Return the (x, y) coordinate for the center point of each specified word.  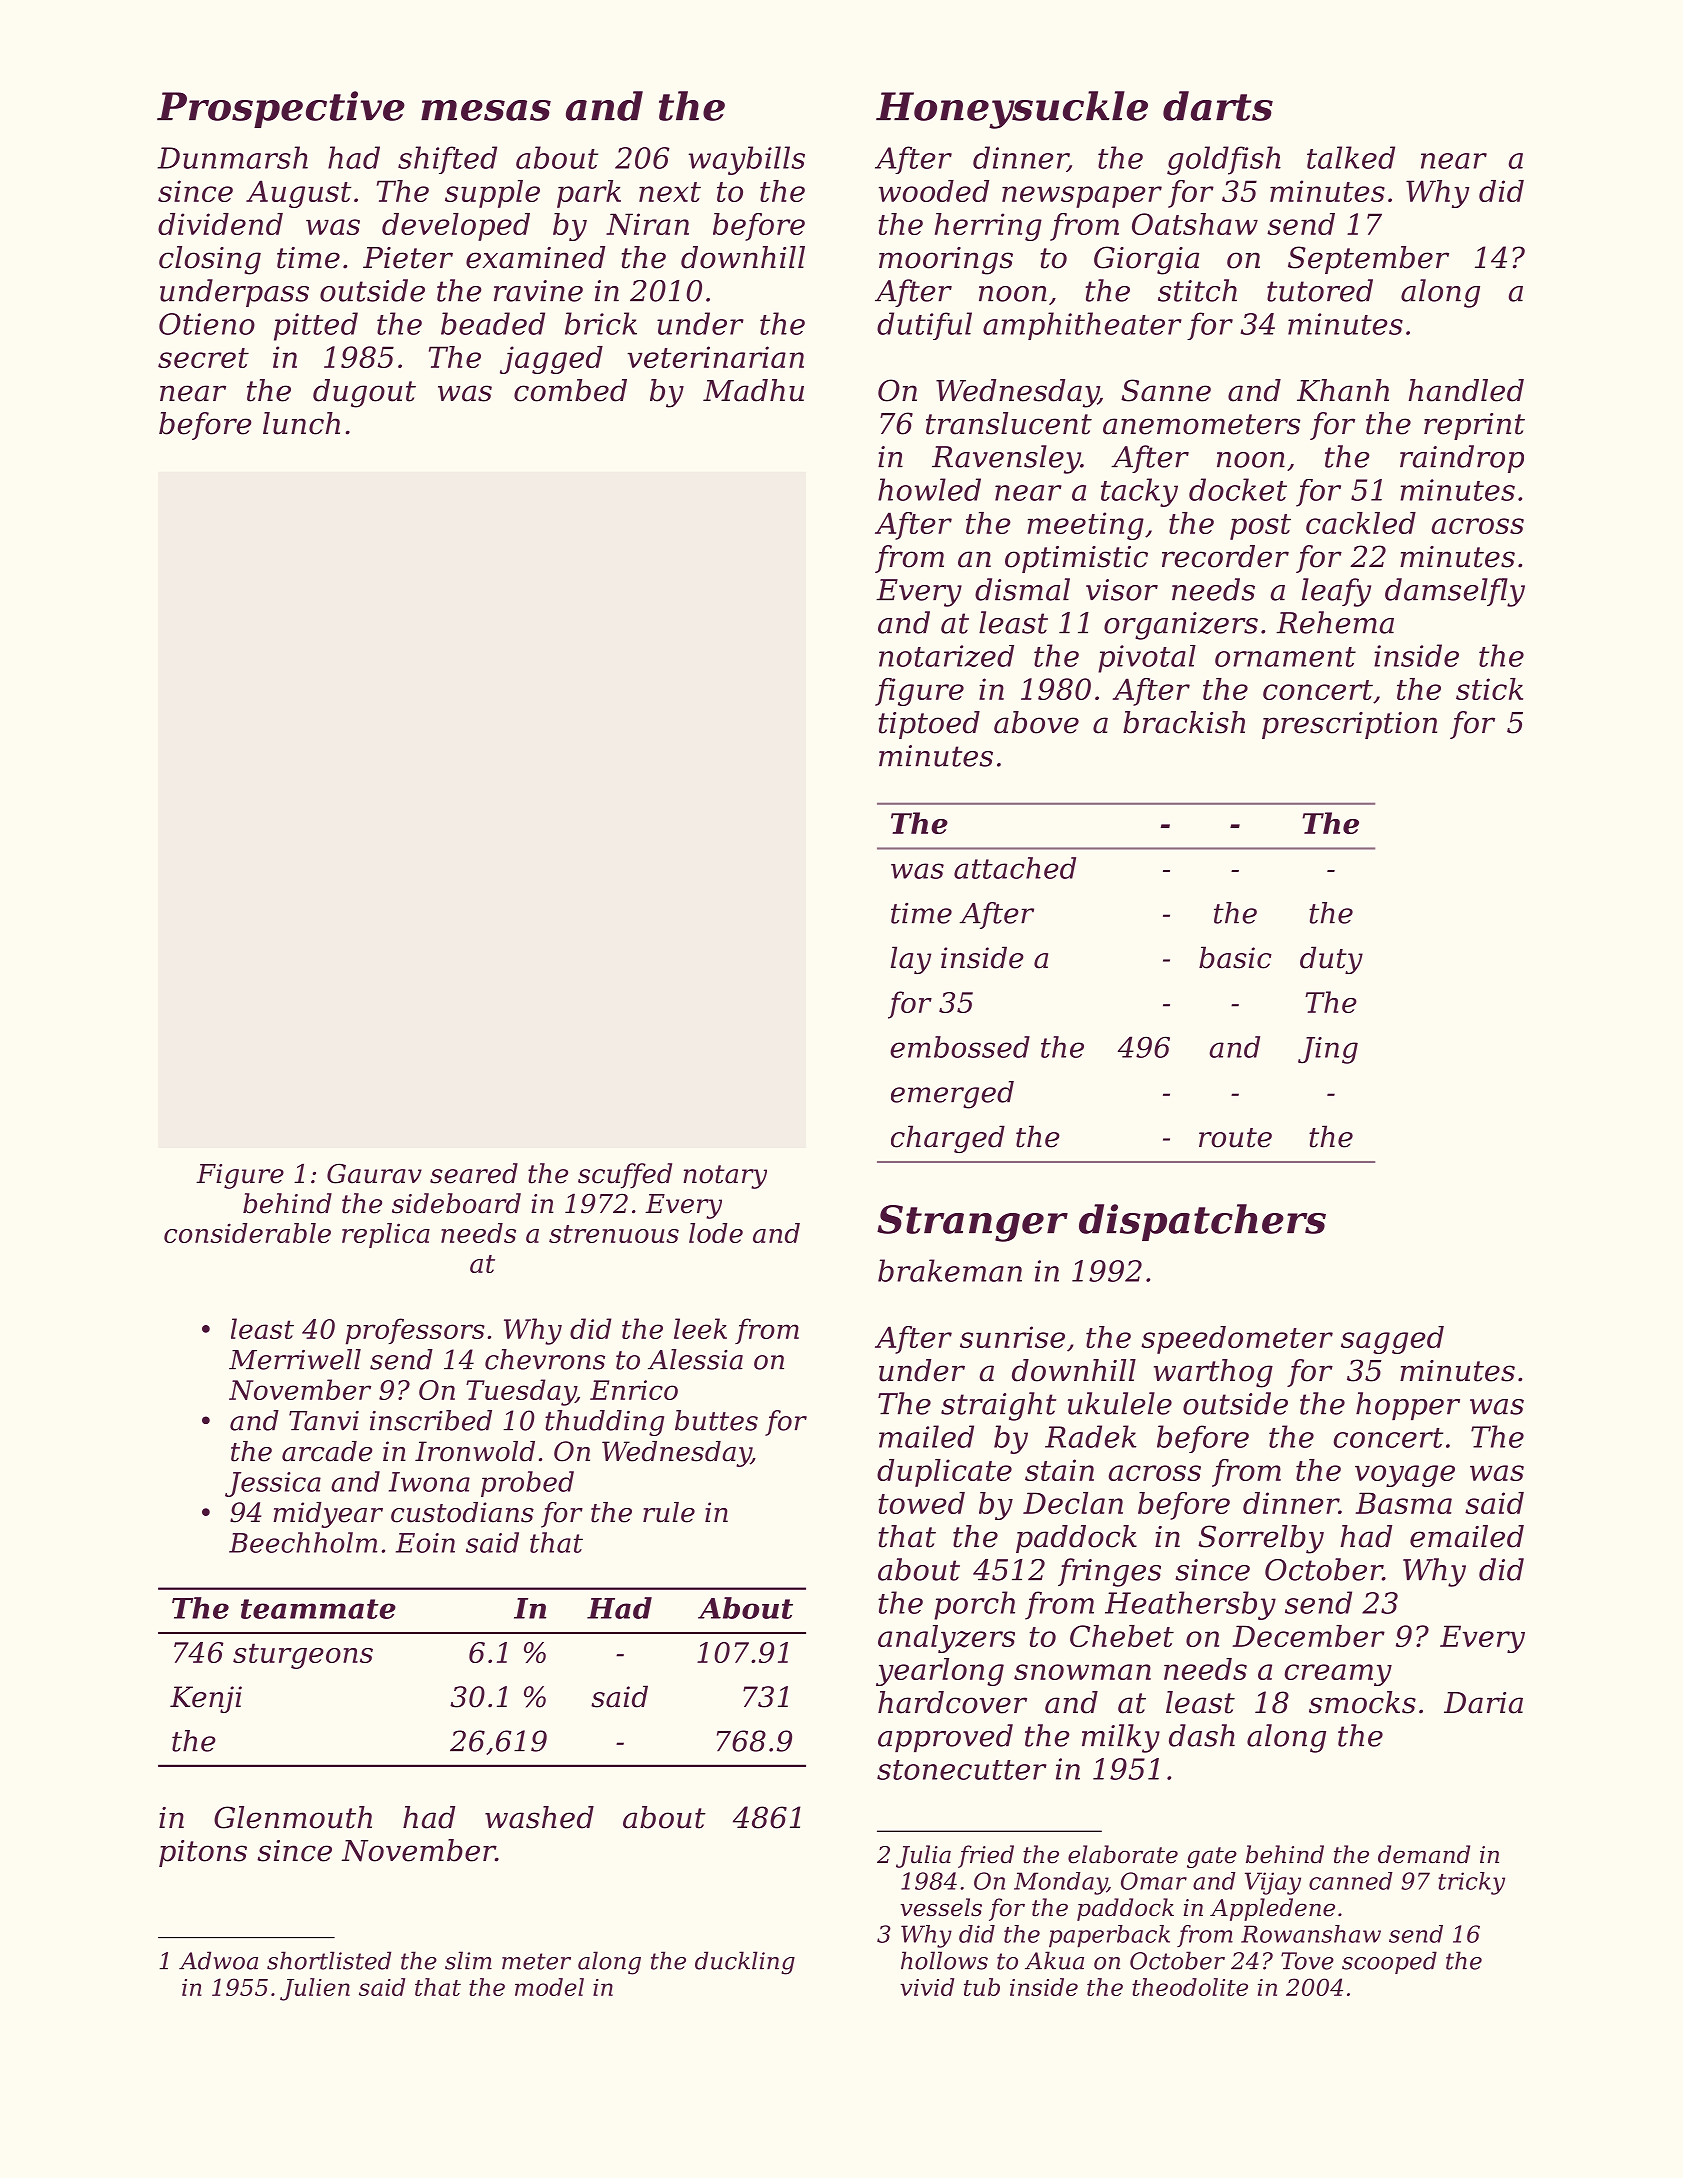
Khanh (1343, 390)
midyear (328, 1515)
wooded (934, 191)
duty (1331, 960)
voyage (1405, 1476)
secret (203, 358)
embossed (960, 1047)
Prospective (281, 109)
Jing (1328, 1050)
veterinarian (715, 357)
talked (1351, 157)
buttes (716, 1420)
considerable (247, 1233)
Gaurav (374, 1173)
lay (911, 960)
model (549, 1987)
